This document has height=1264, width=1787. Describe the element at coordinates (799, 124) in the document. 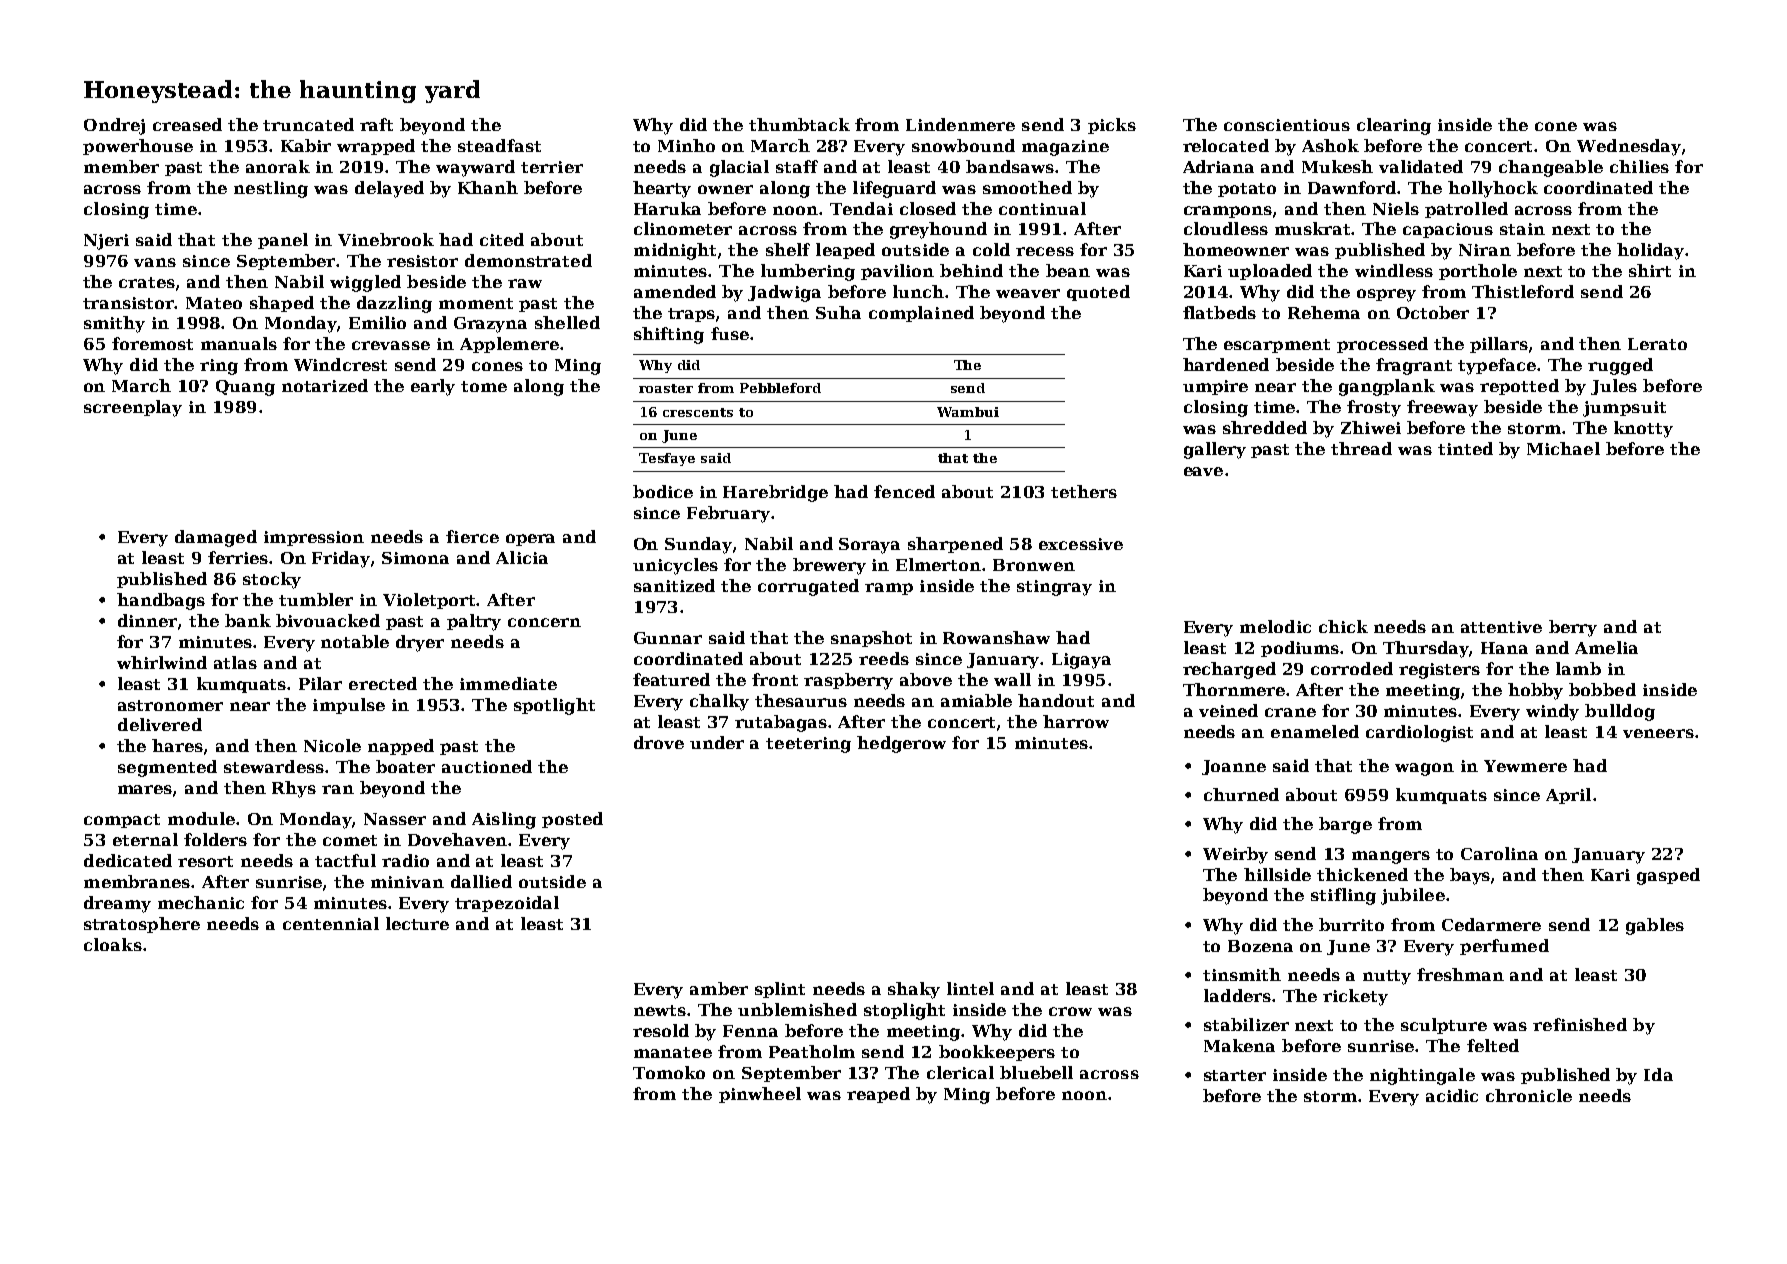

I see `thumbtack` at that location.
